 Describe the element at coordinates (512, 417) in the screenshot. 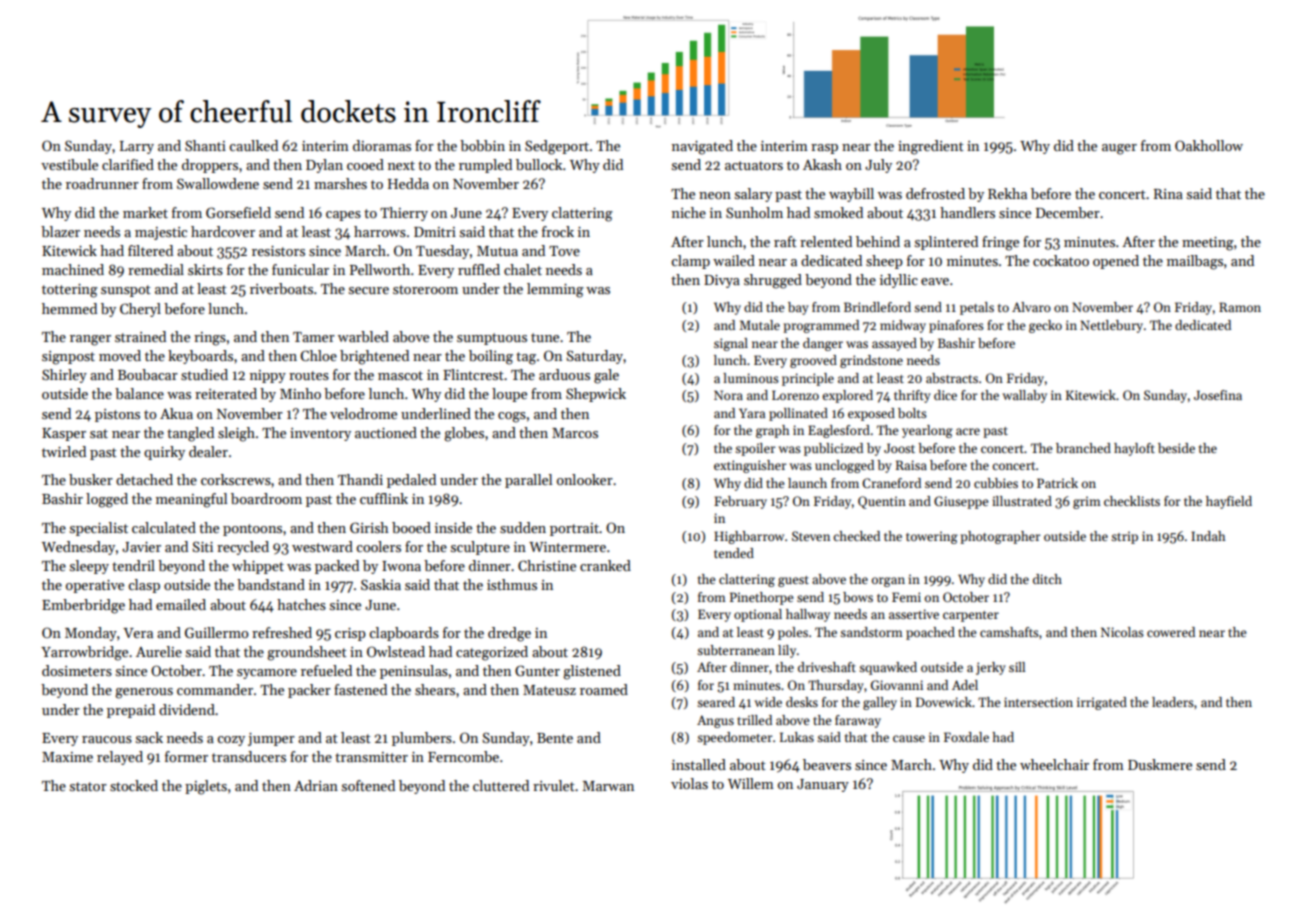

I see `cogs` at that location.
